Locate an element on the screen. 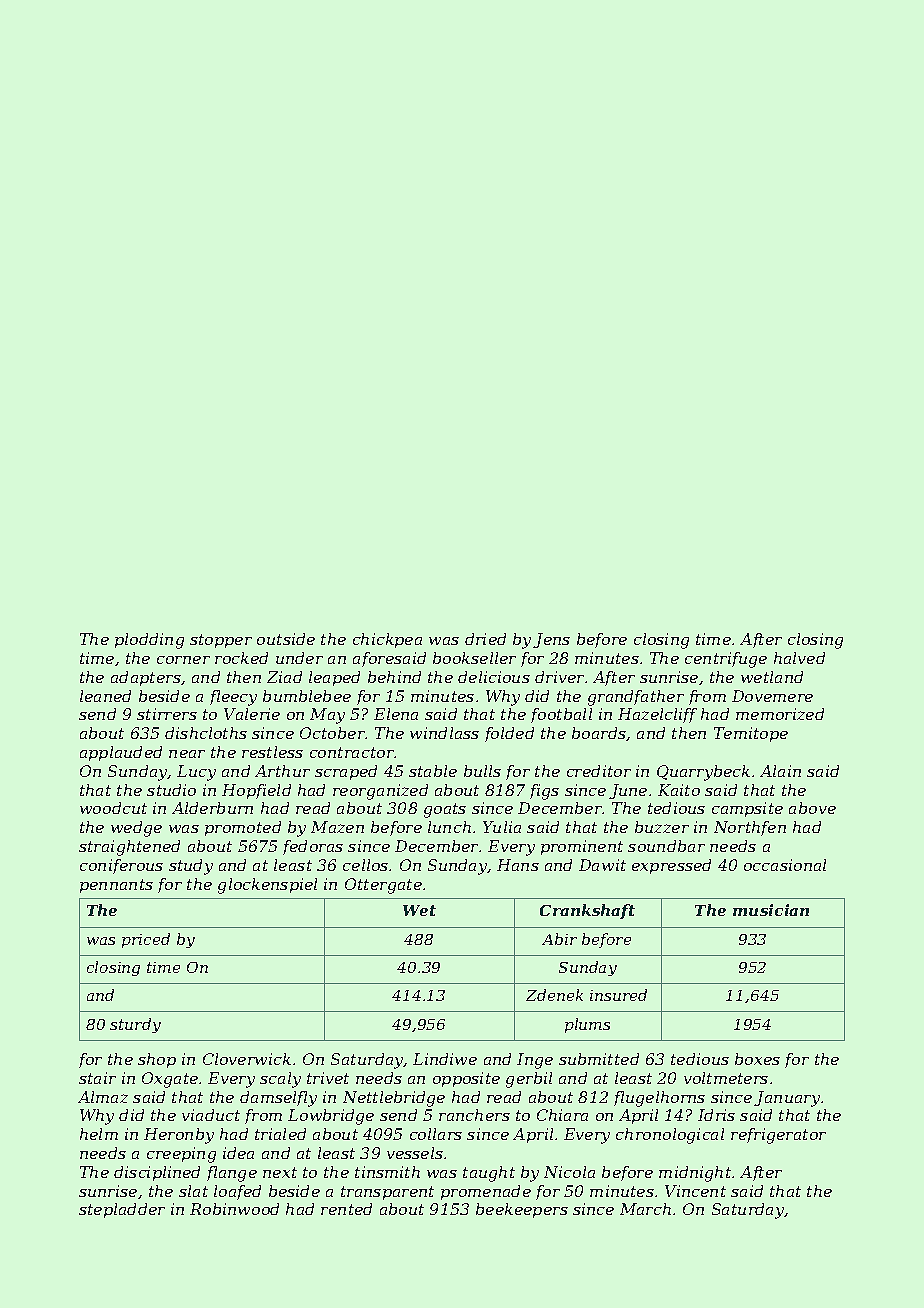 Image resolution: width=924 pixels, height=1308 pixels. halved is located at coordinates (799, 658).
